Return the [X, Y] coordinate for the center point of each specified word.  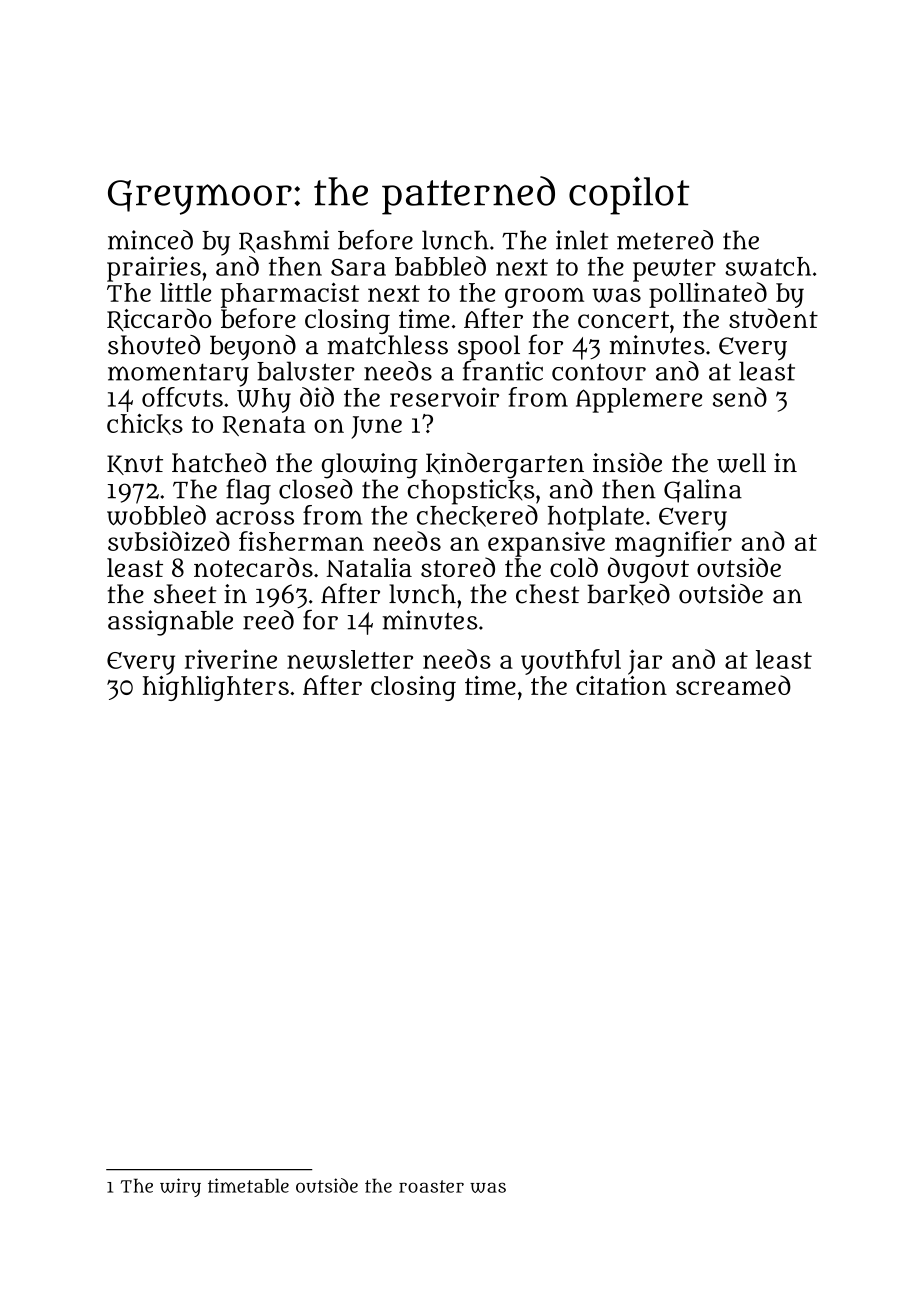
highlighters [216, 688]
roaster [431, 1186]
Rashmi [284, 241]
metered [665, 240]
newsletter [350, 660]
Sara [358, 267]
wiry [180, 1187]
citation [621, 685]
